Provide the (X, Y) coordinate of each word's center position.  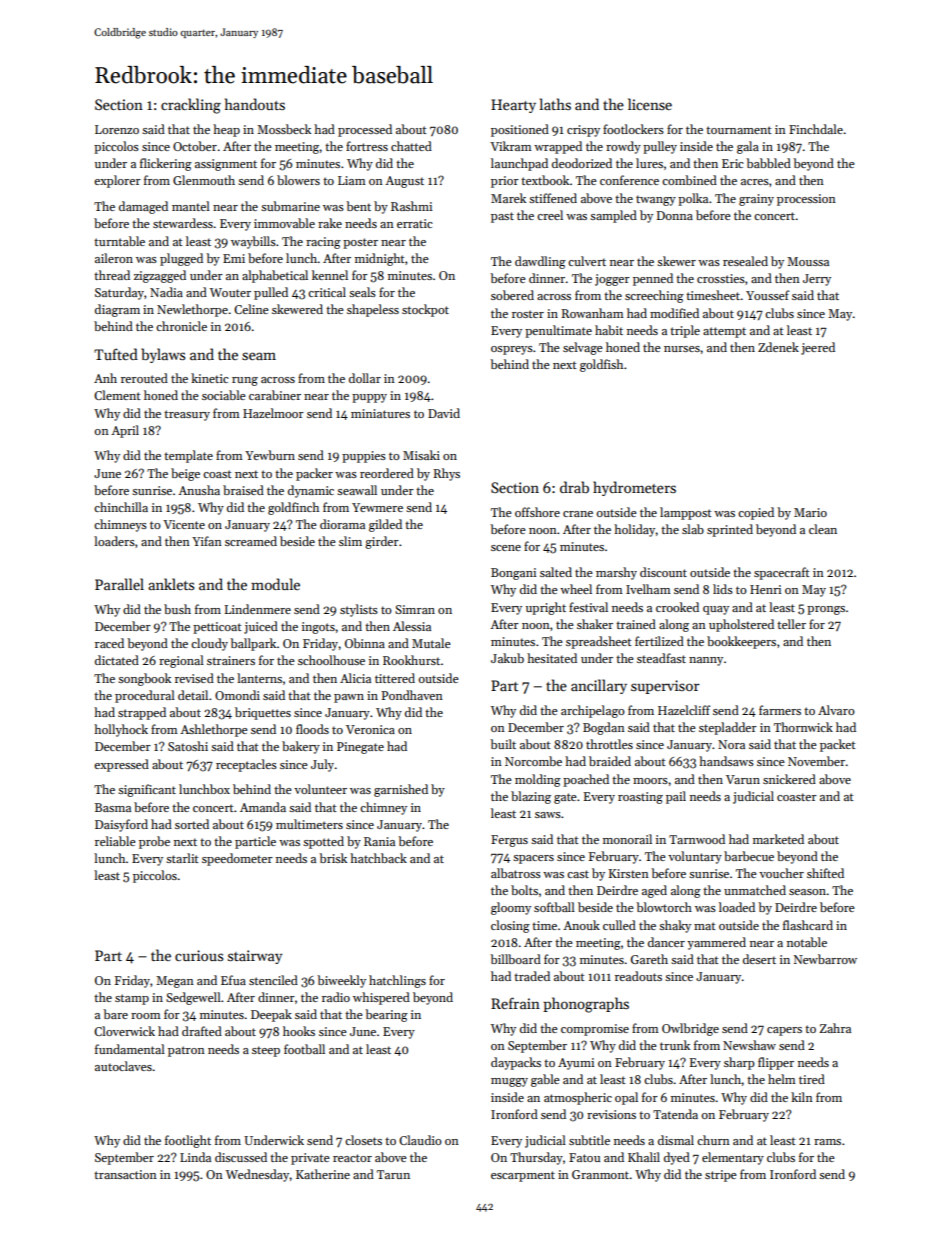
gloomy (511, 908)
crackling (191, 106)
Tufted (116, 354)
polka (693, 199)
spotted (323, 842)
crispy (583, 131)
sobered (512, 295)
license (650, 104)
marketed (778, 839)
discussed (241, 1157)
